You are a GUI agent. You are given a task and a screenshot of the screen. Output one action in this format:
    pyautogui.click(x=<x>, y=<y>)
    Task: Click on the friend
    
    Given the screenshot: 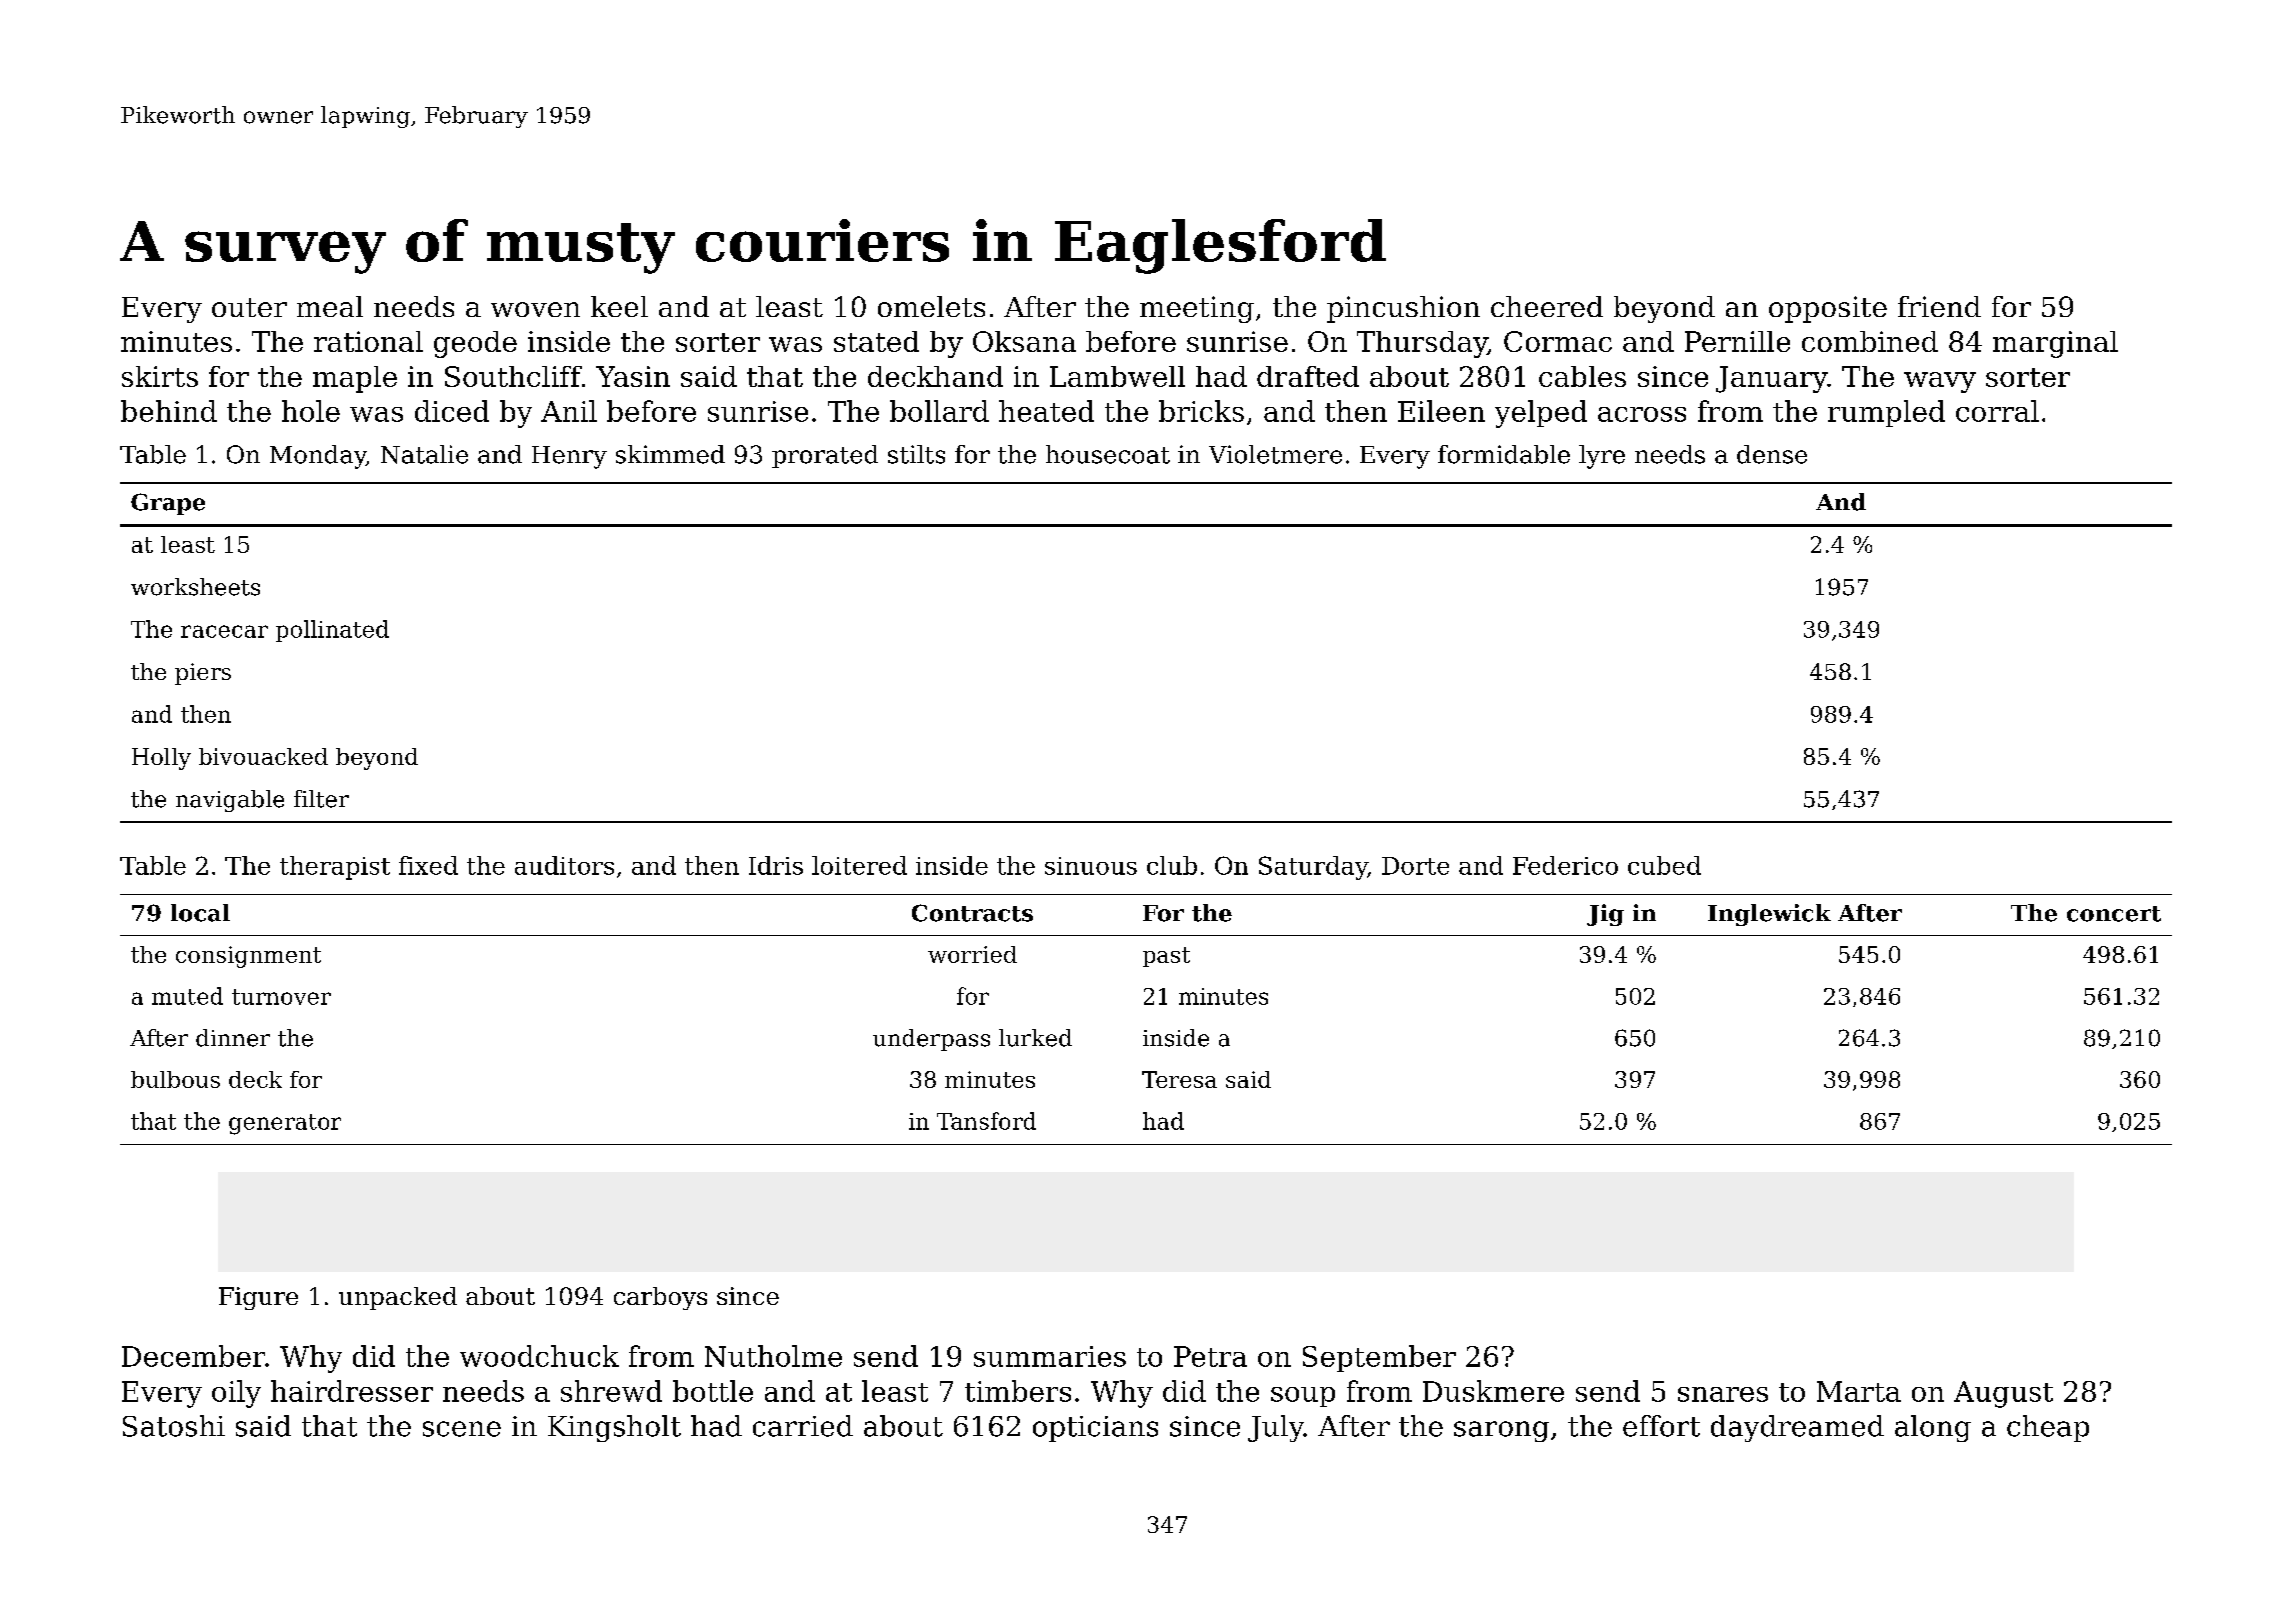 What is the action you would take?
    pyautogui.click(x=1939, y=306)
